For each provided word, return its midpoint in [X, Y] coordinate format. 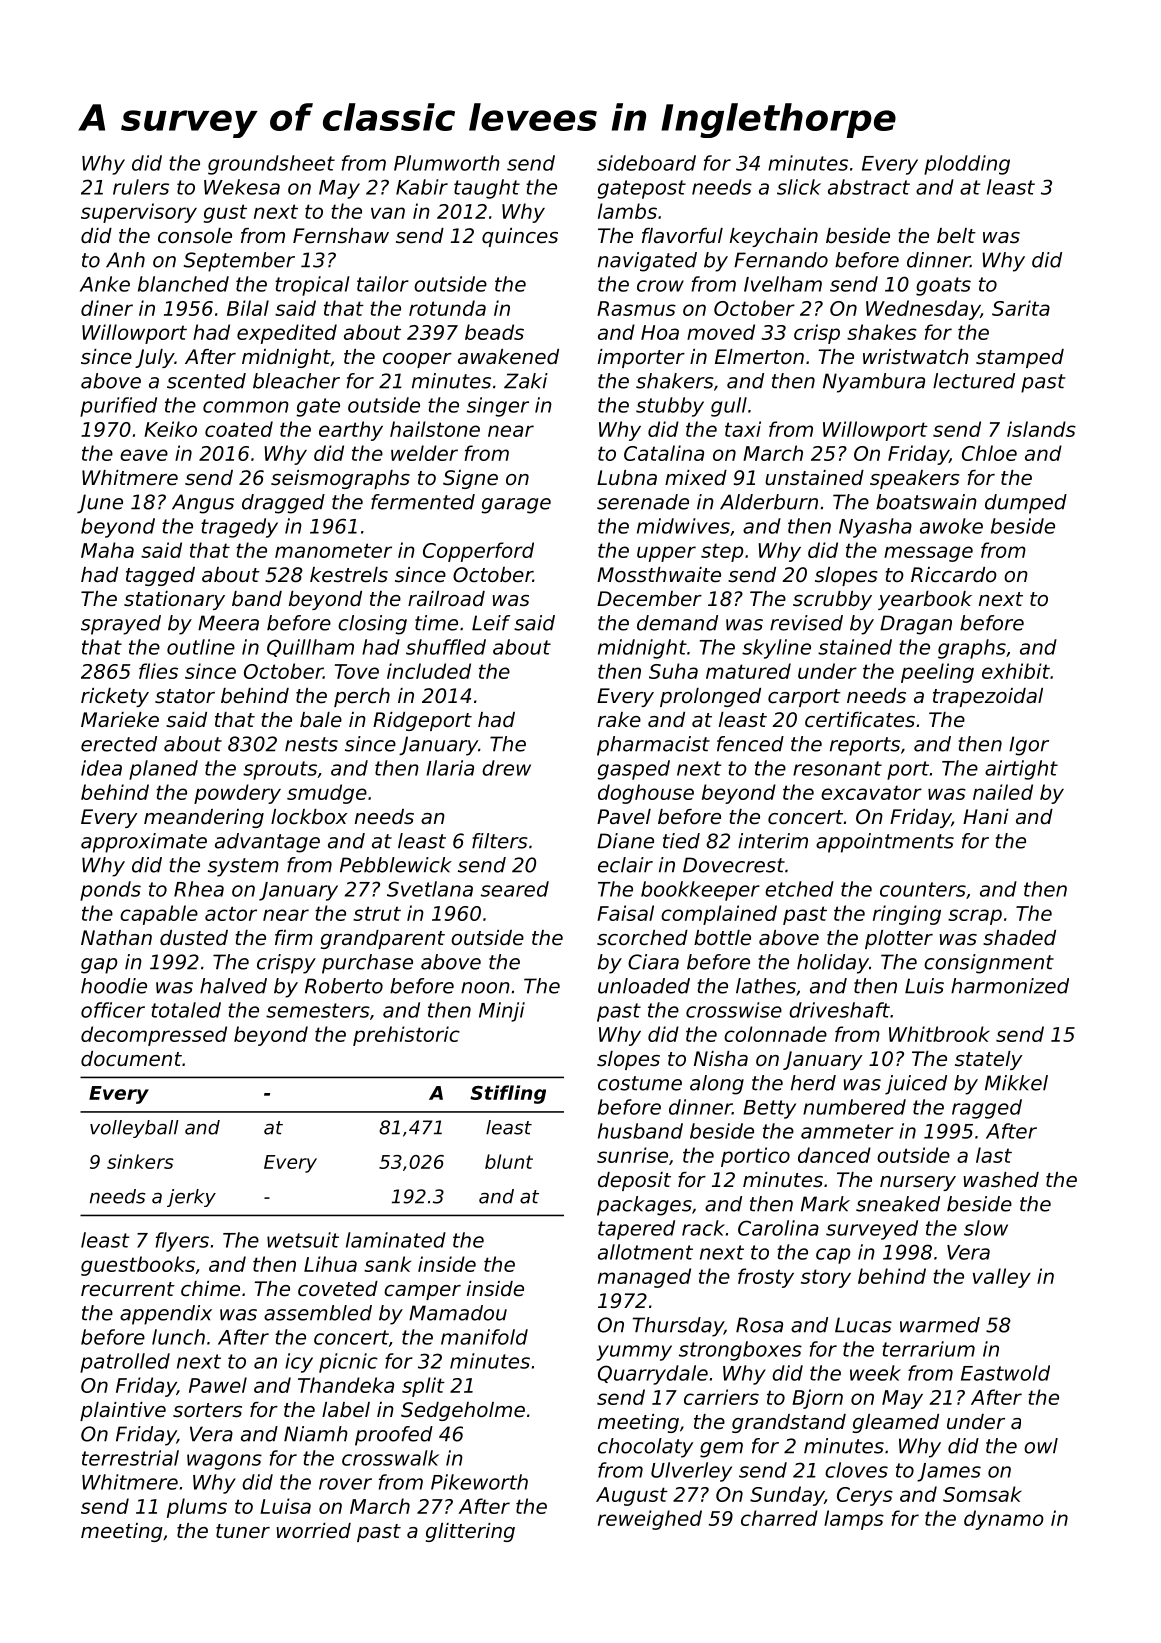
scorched [642, 938]
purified [118, 407]
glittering [470, 1532]
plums [197, 1508]
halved [233, 986]
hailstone [435, 429]
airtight [1021, 770]
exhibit [1016, 671]
